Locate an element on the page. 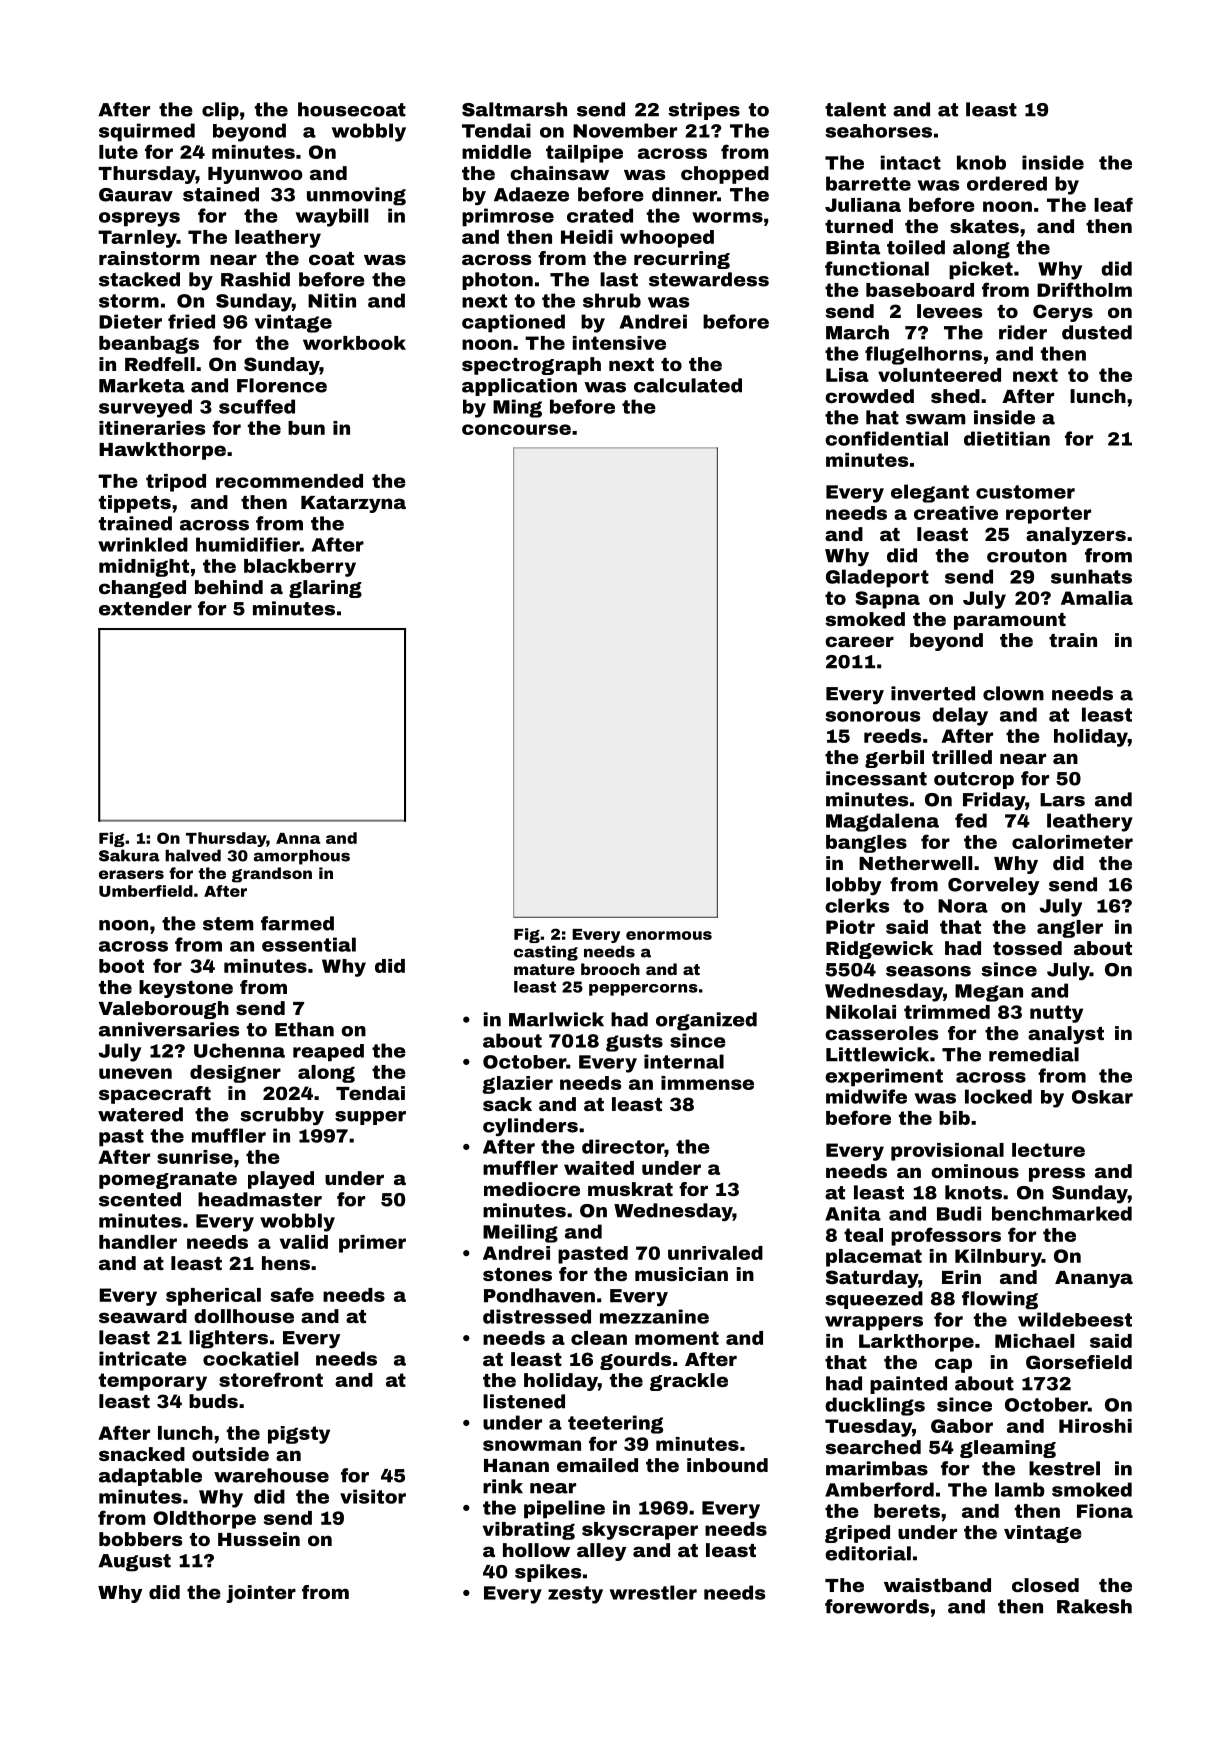 Image resolution: width=1231 pixels, height=1741 pixels. volunteered is located at coordinates (939, 375).
